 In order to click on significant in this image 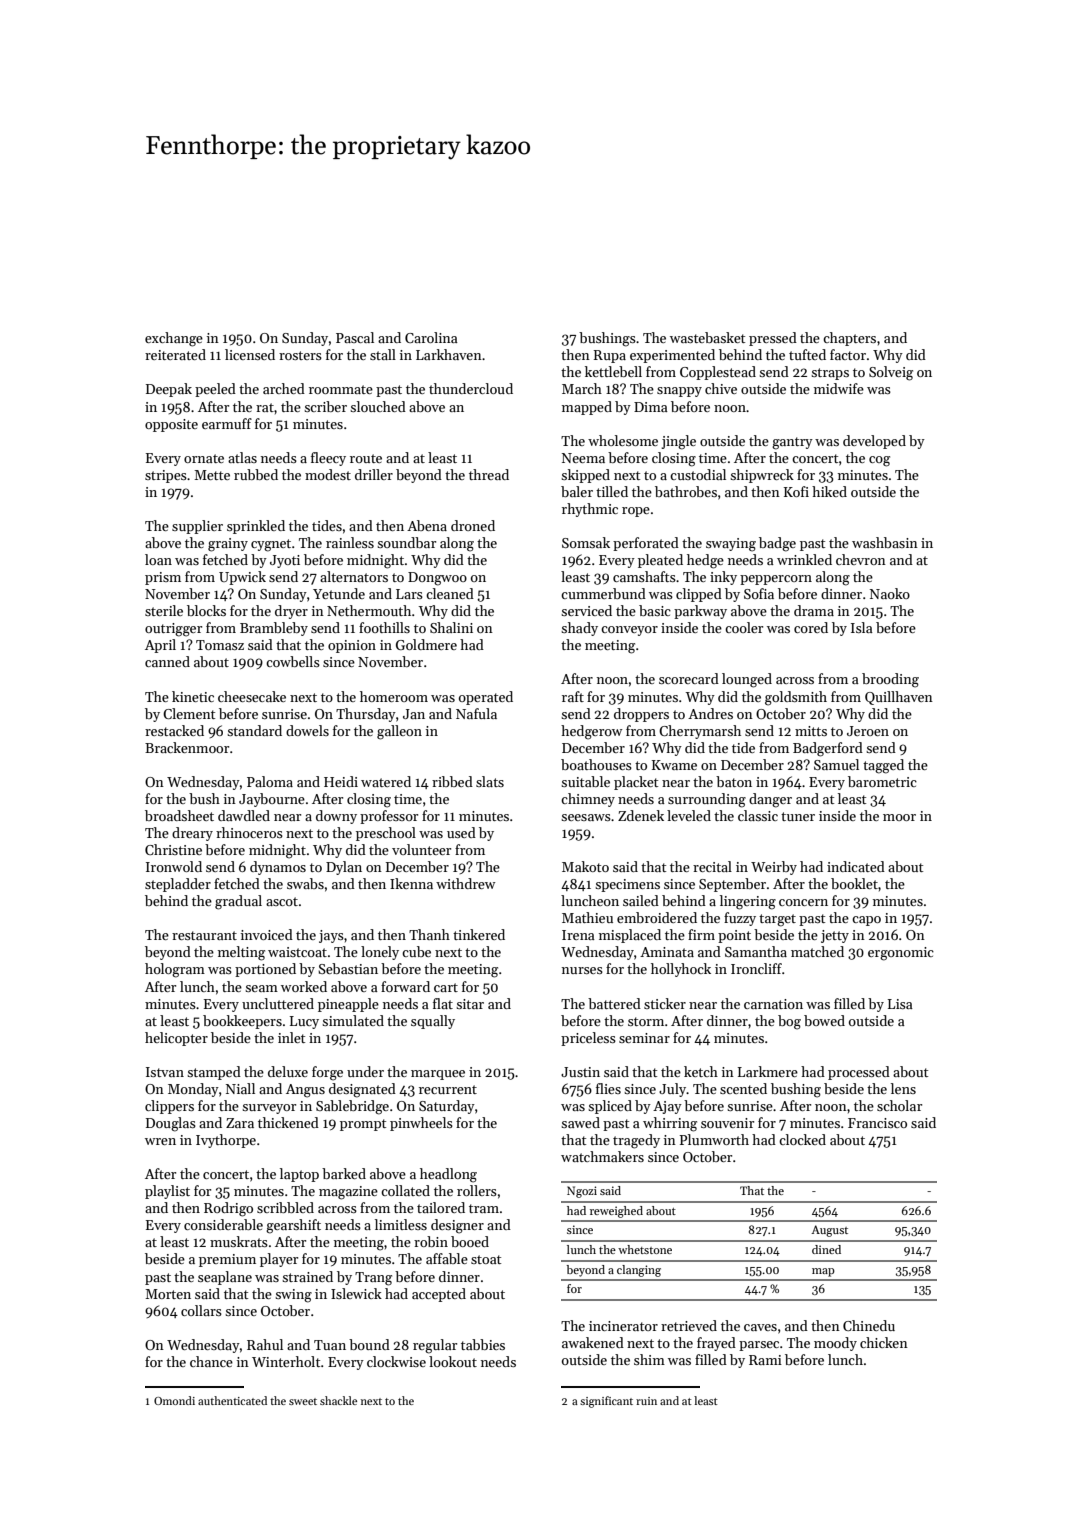, I will do `click(606, 1402)`.
